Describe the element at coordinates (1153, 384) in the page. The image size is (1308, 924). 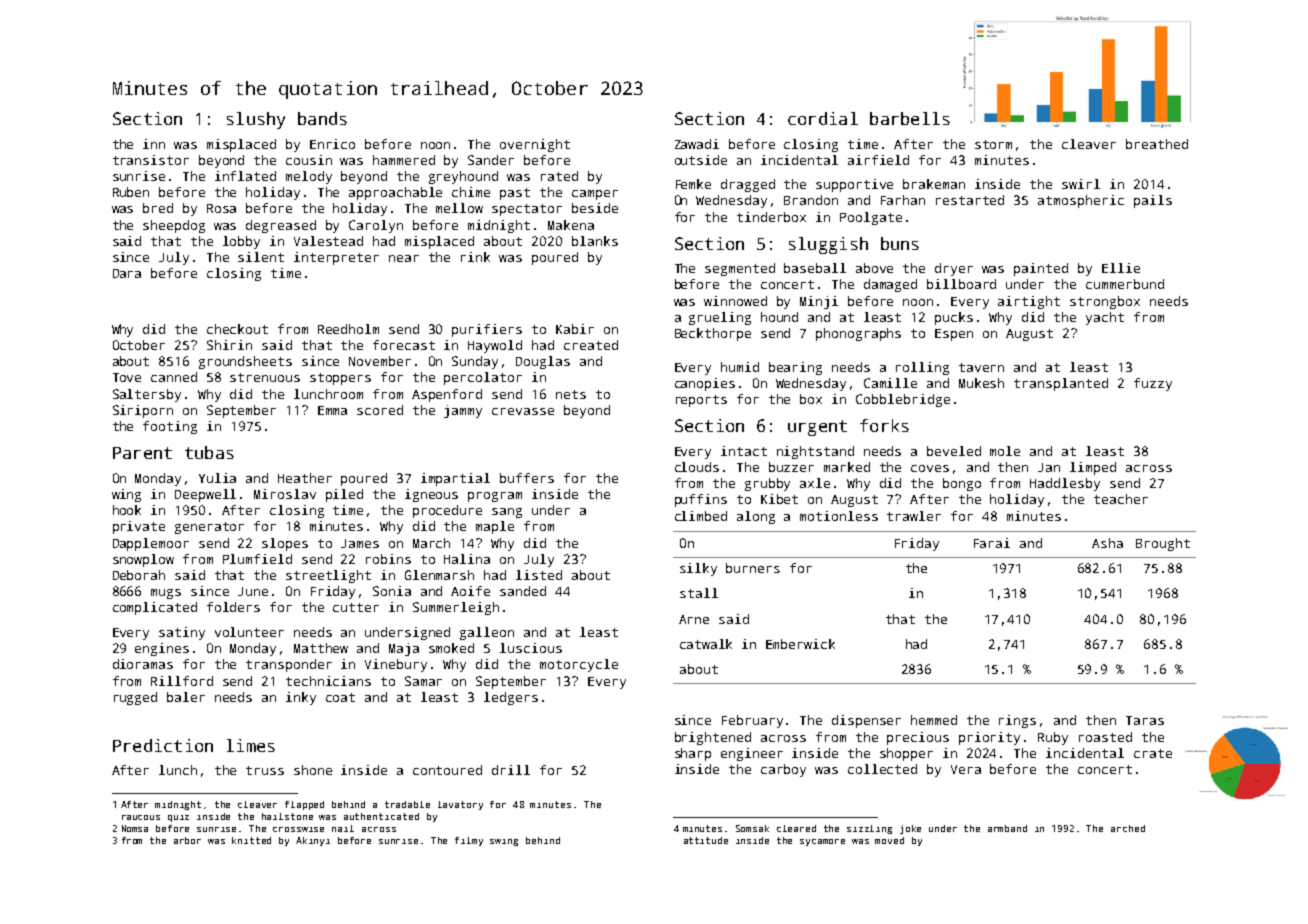
I see `fuzzy` at that location.
